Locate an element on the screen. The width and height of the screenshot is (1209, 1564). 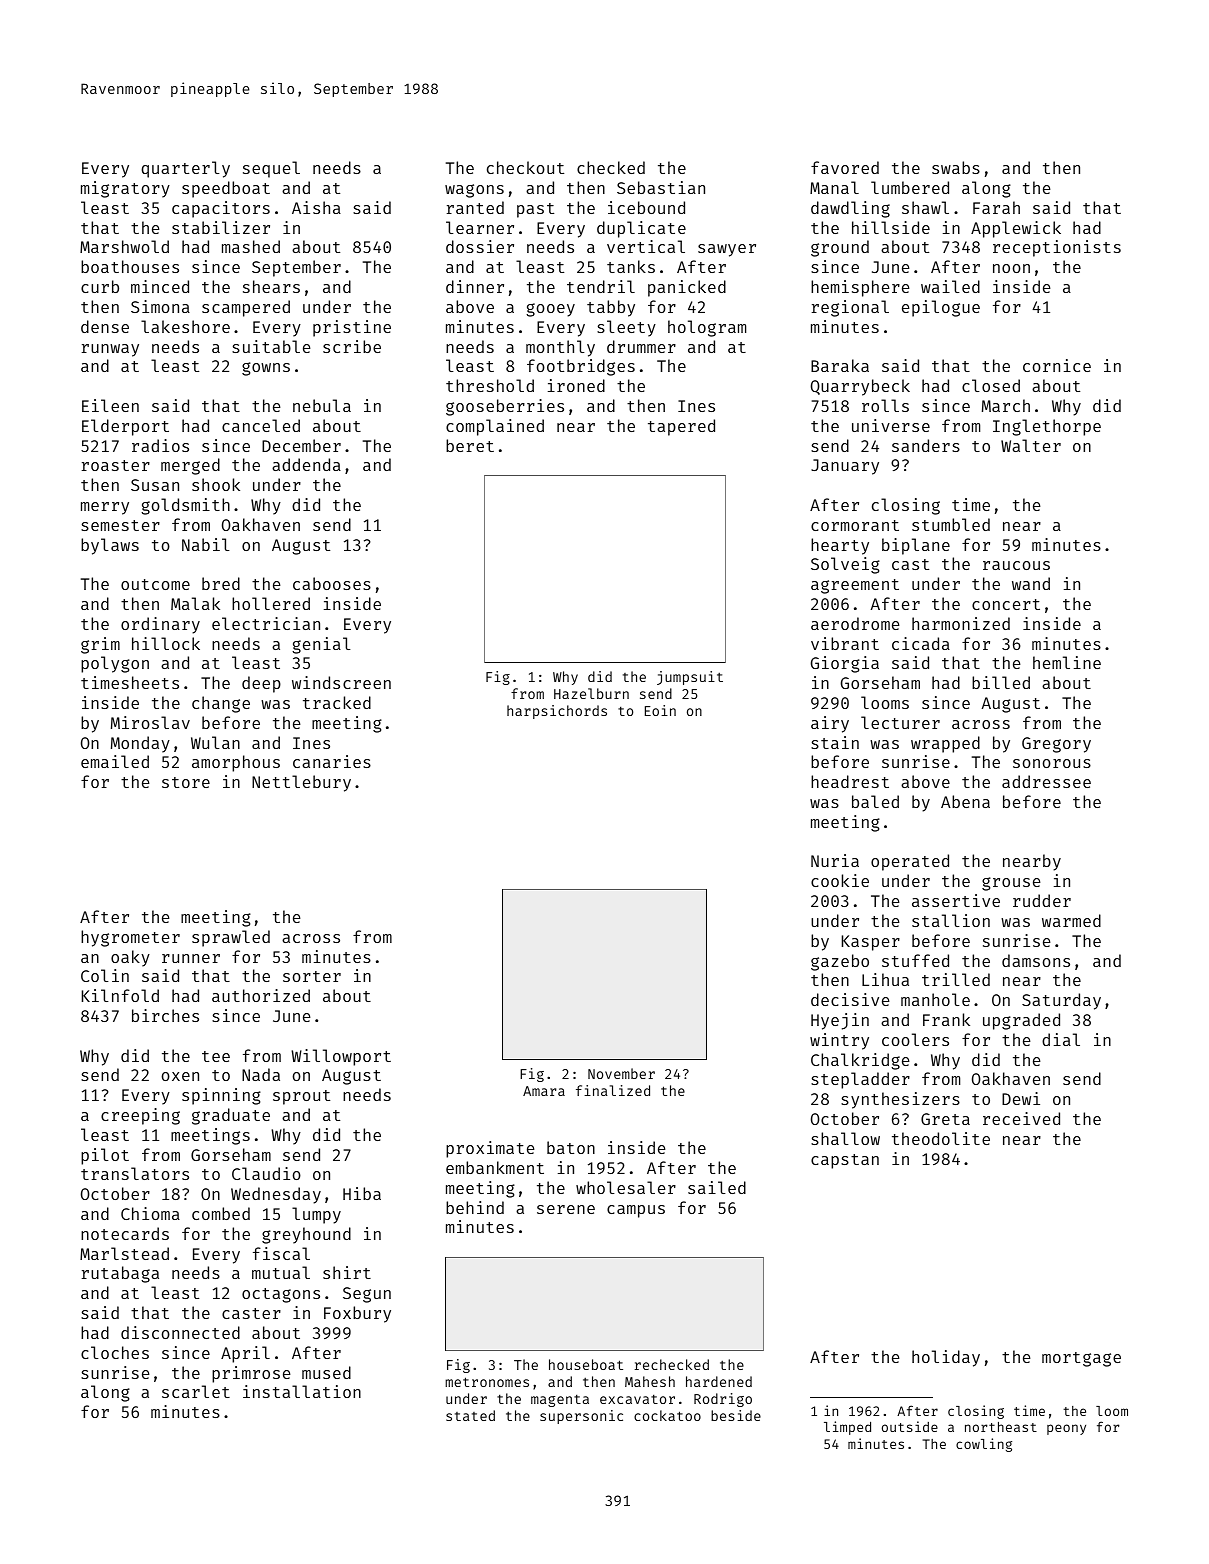
Aisha is located at coordinates (316, 207).
